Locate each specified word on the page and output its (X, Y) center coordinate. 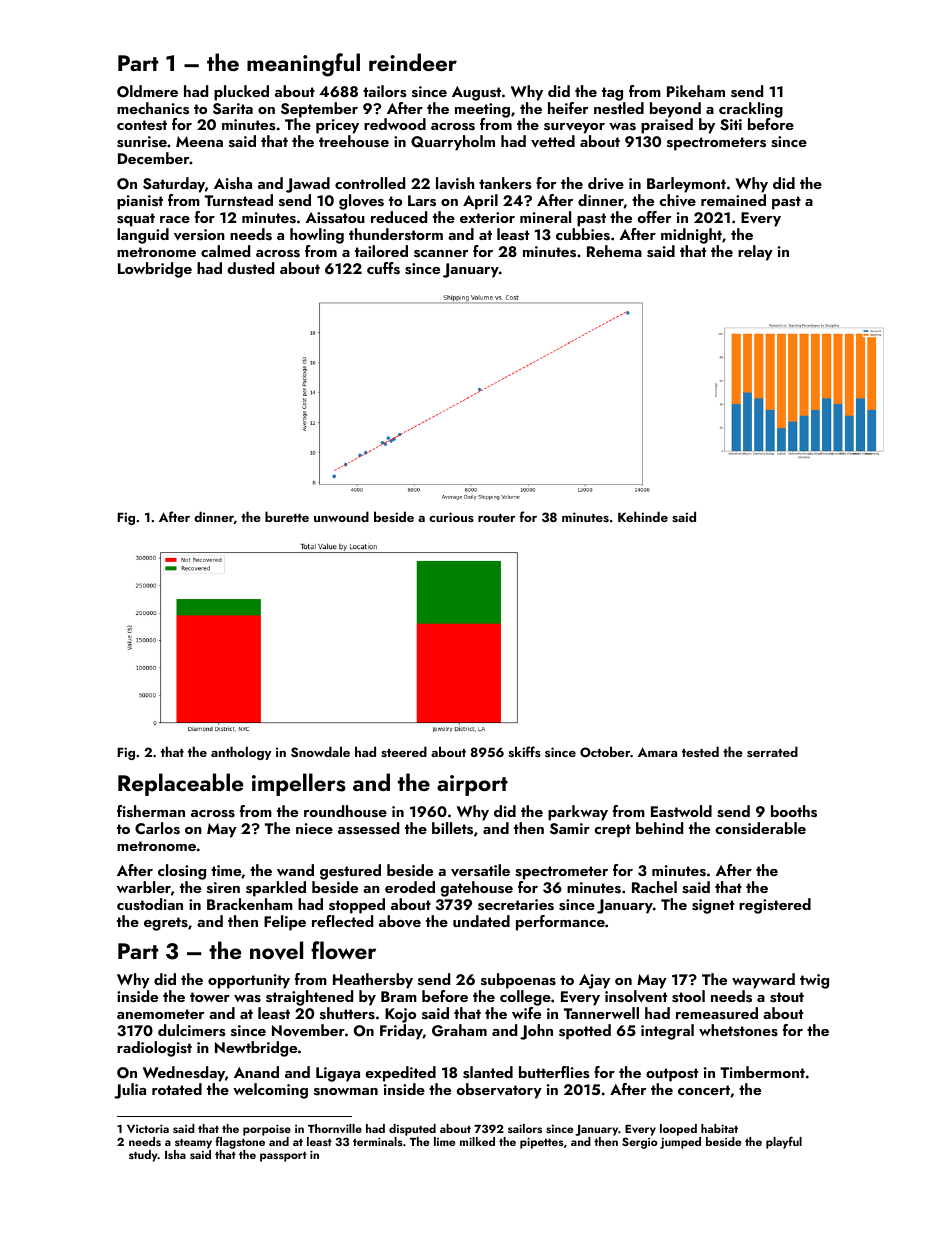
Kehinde (643, 516)
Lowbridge (155, 270)
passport (283, 1156)
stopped (357, 906)
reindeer (413, 62)
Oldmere (147, 91)
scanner (441, 254)
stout (787, 997)
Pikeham (696, 91)
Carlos (157, 828)
